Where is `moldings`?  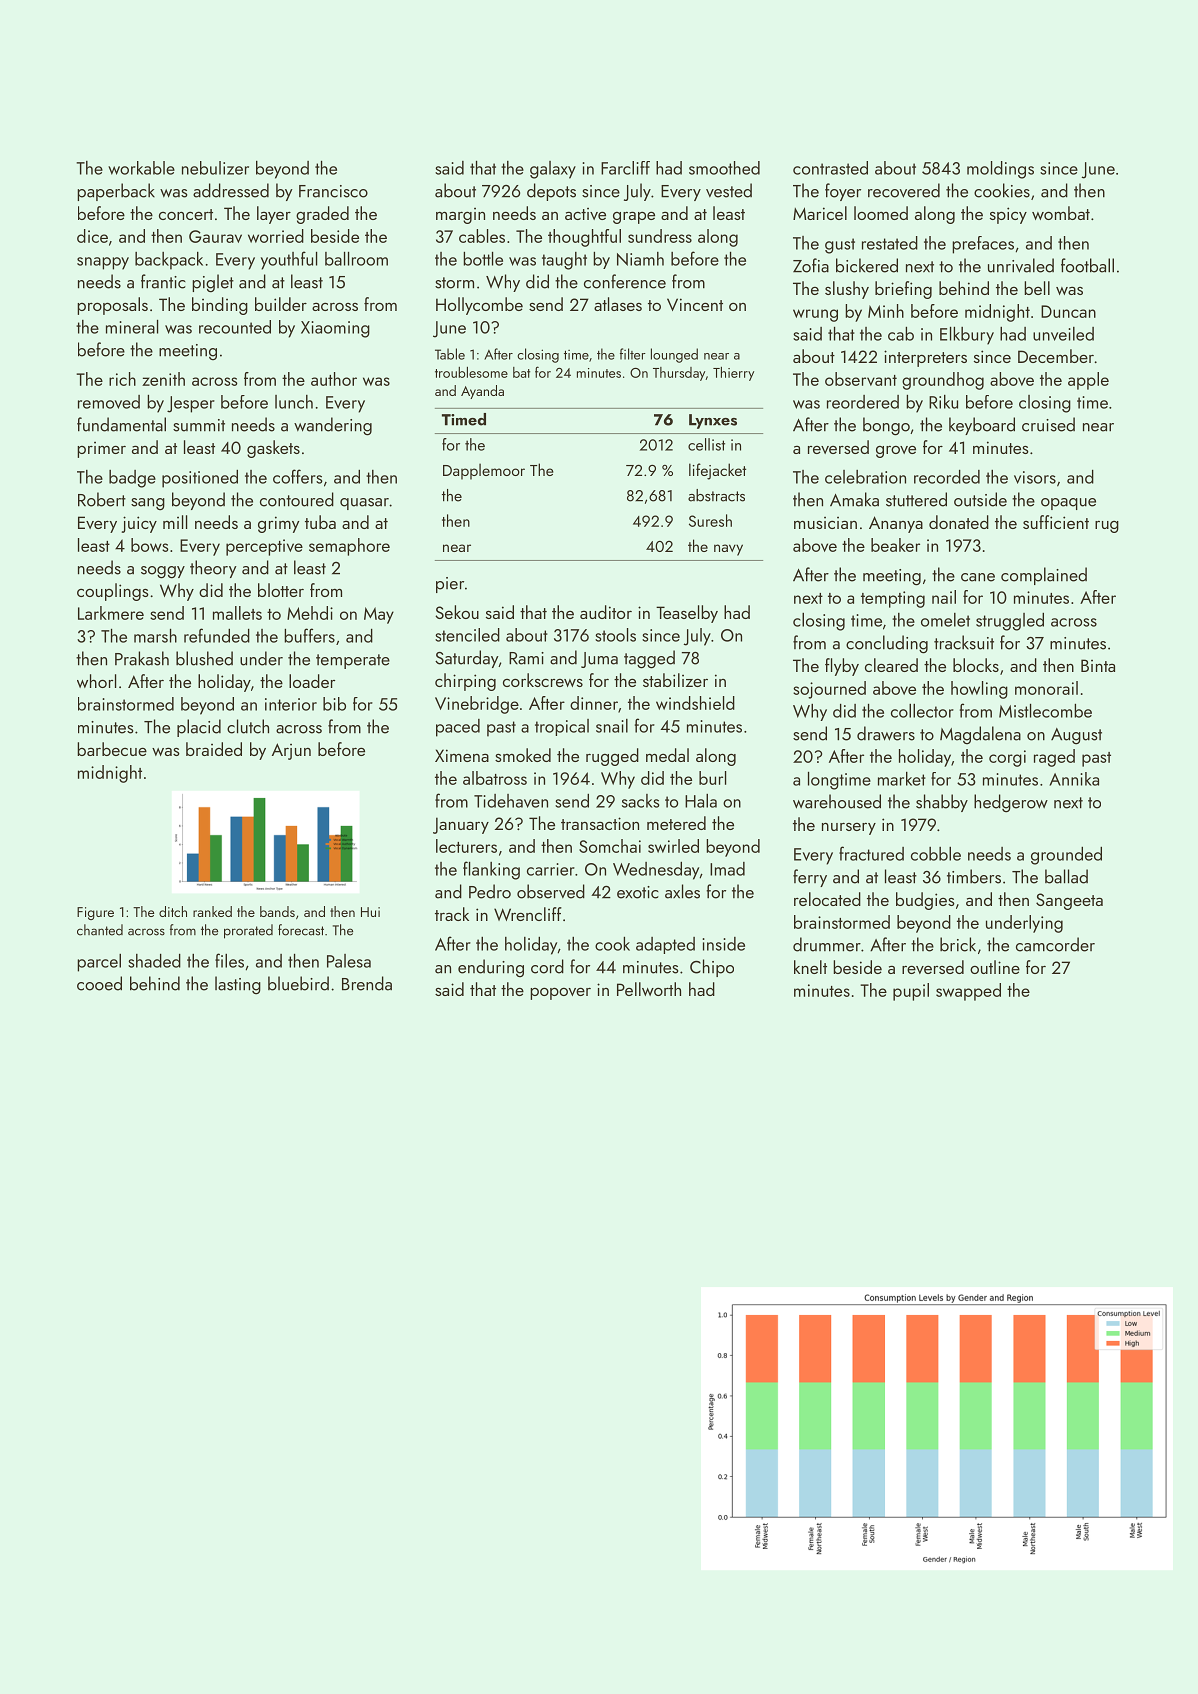 moldings is located at coordinates (1000, 170).
